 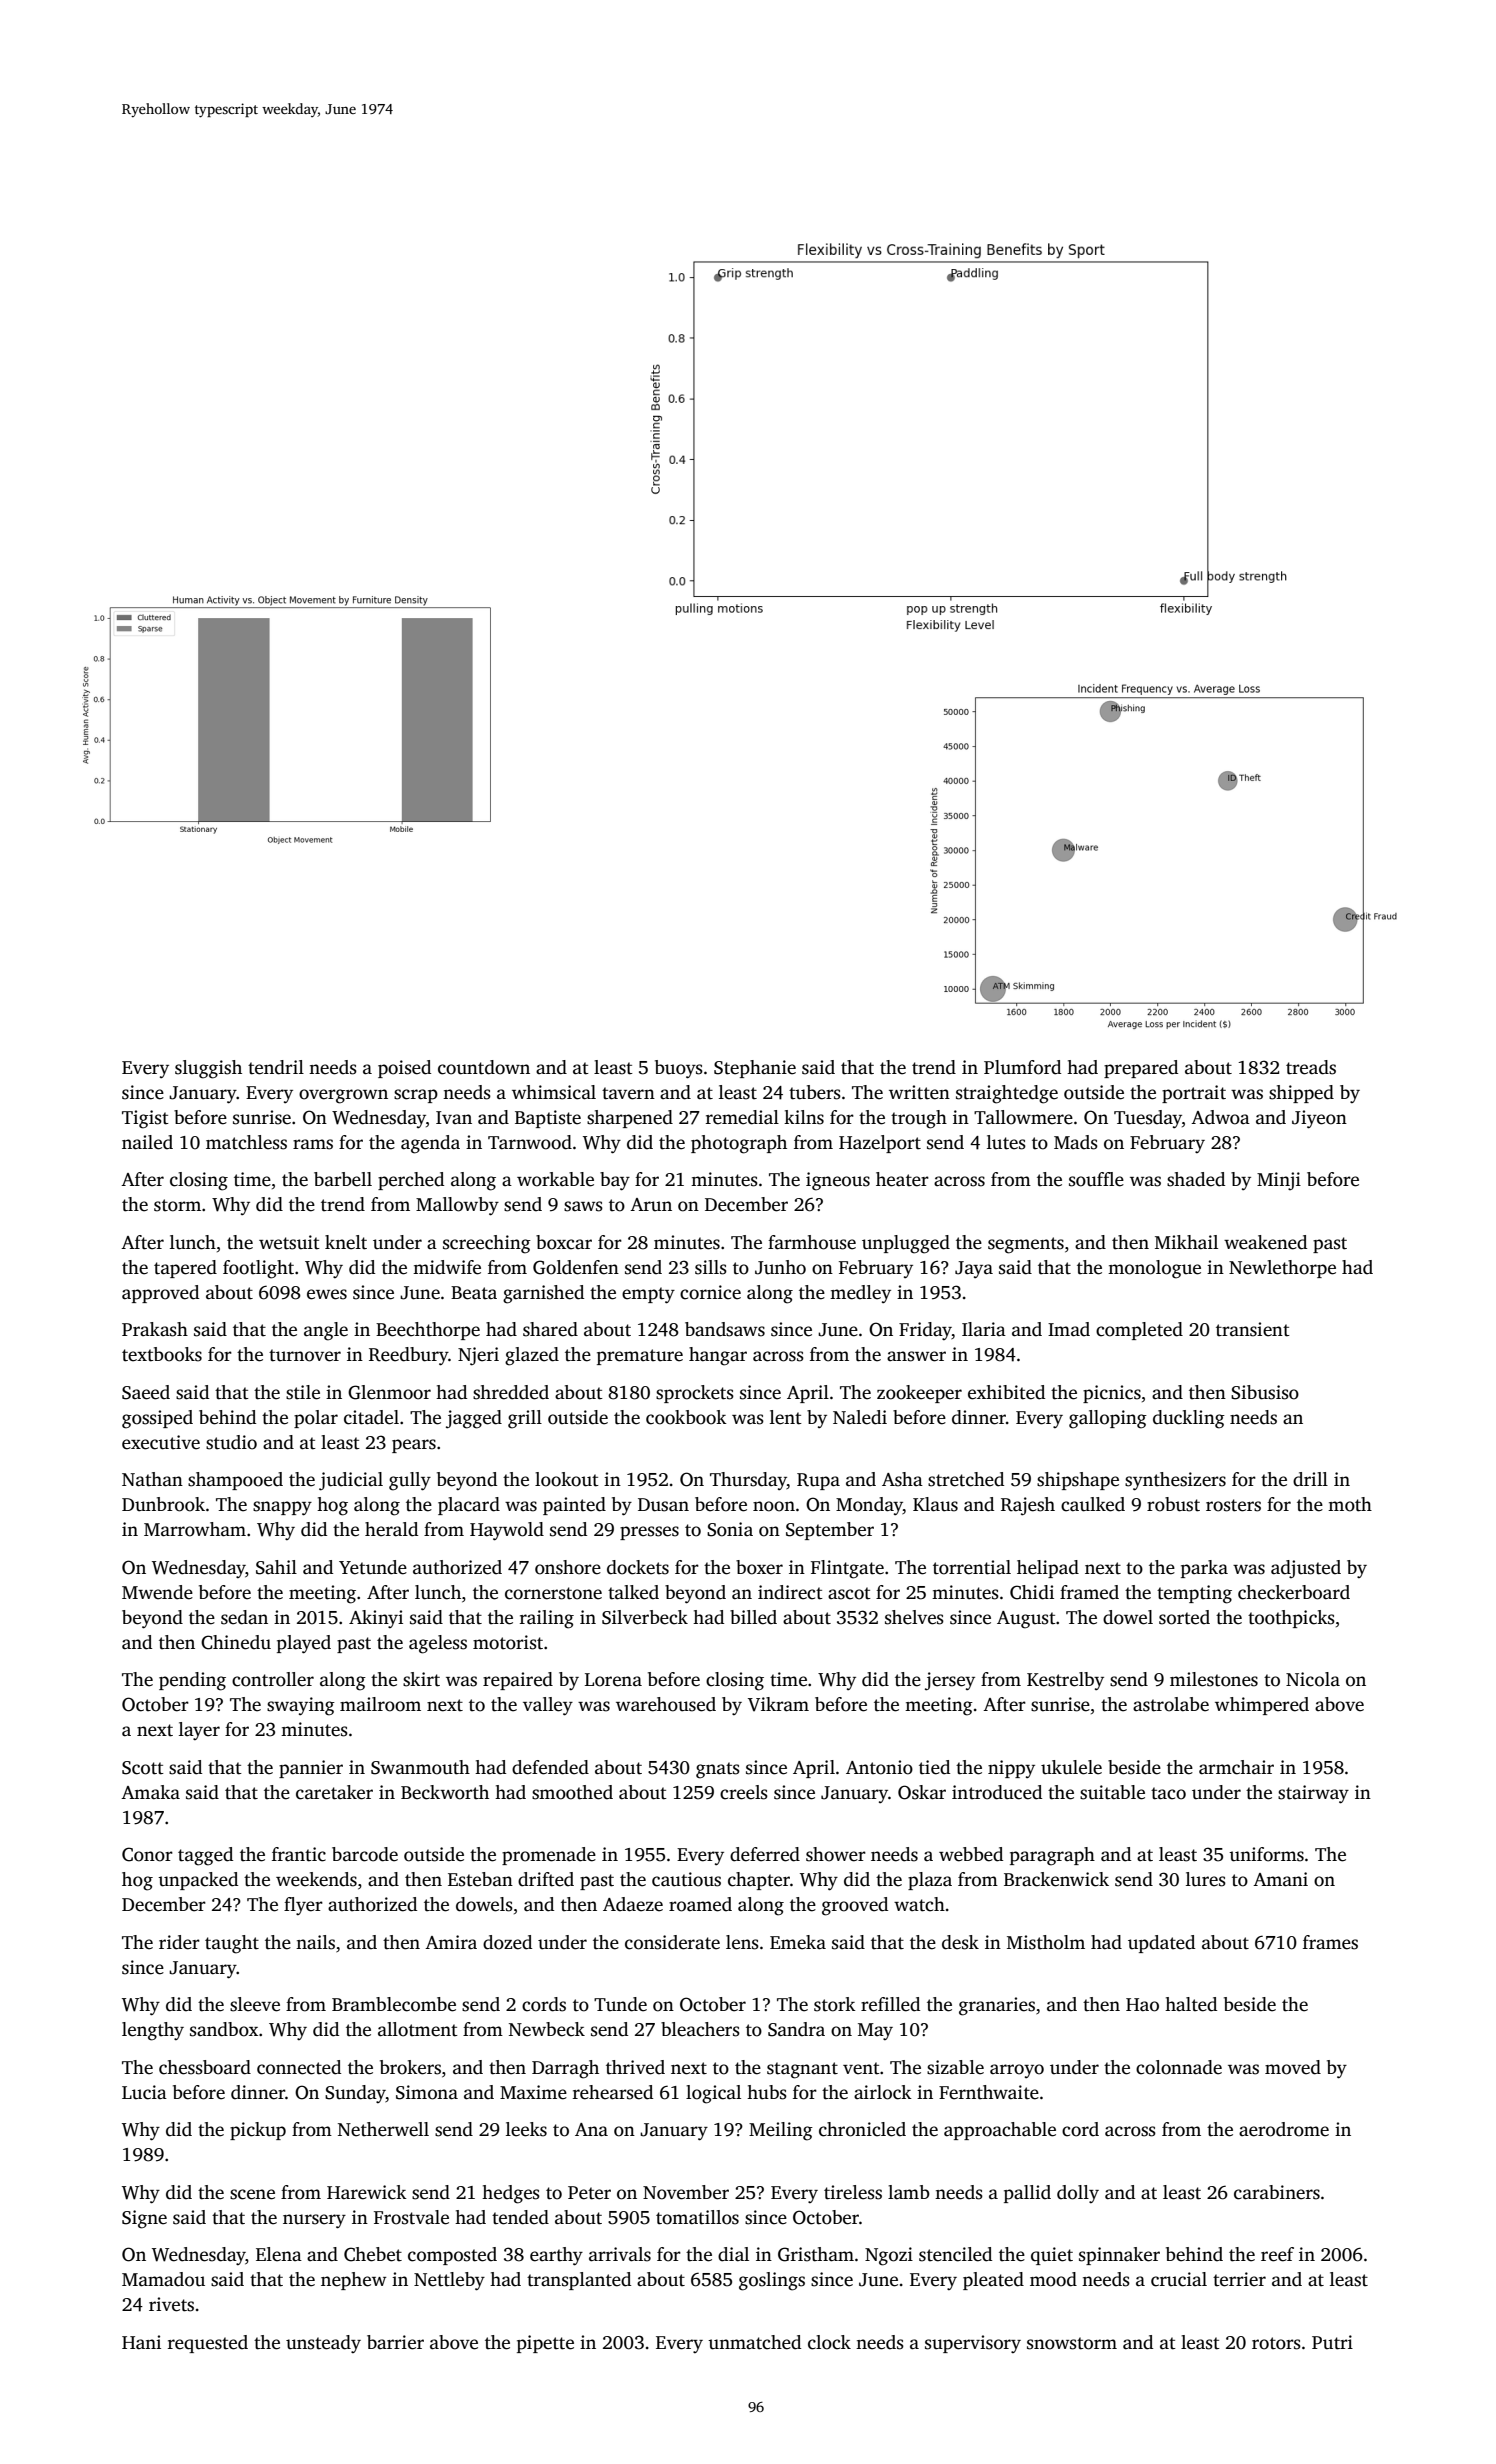 I want to click on photograph, so click(x=739, y=1144).
